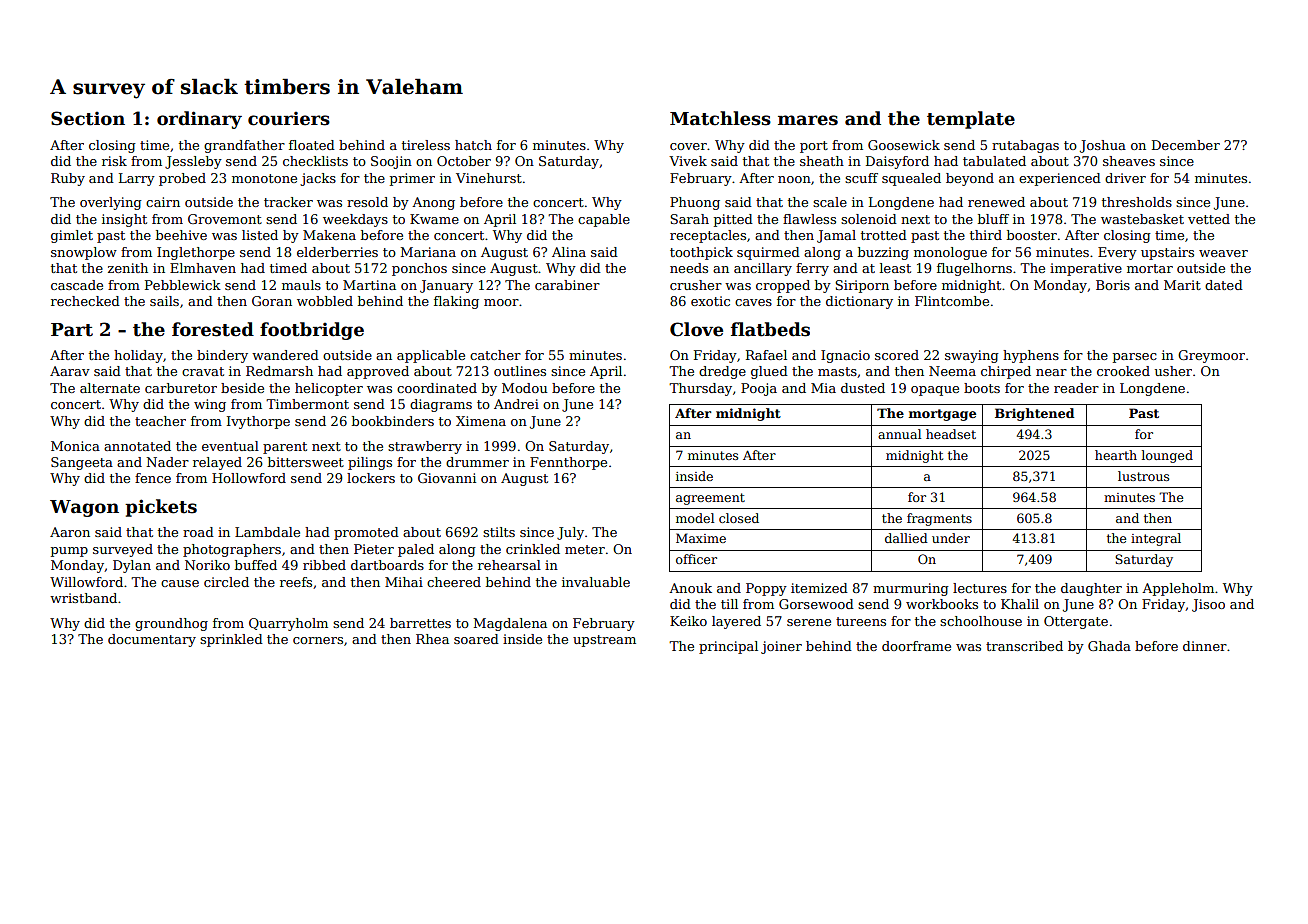  What do you see at coordinates (688, 161) in the screenshot?
I see `Vivek` at bounding box center [688, 161].
